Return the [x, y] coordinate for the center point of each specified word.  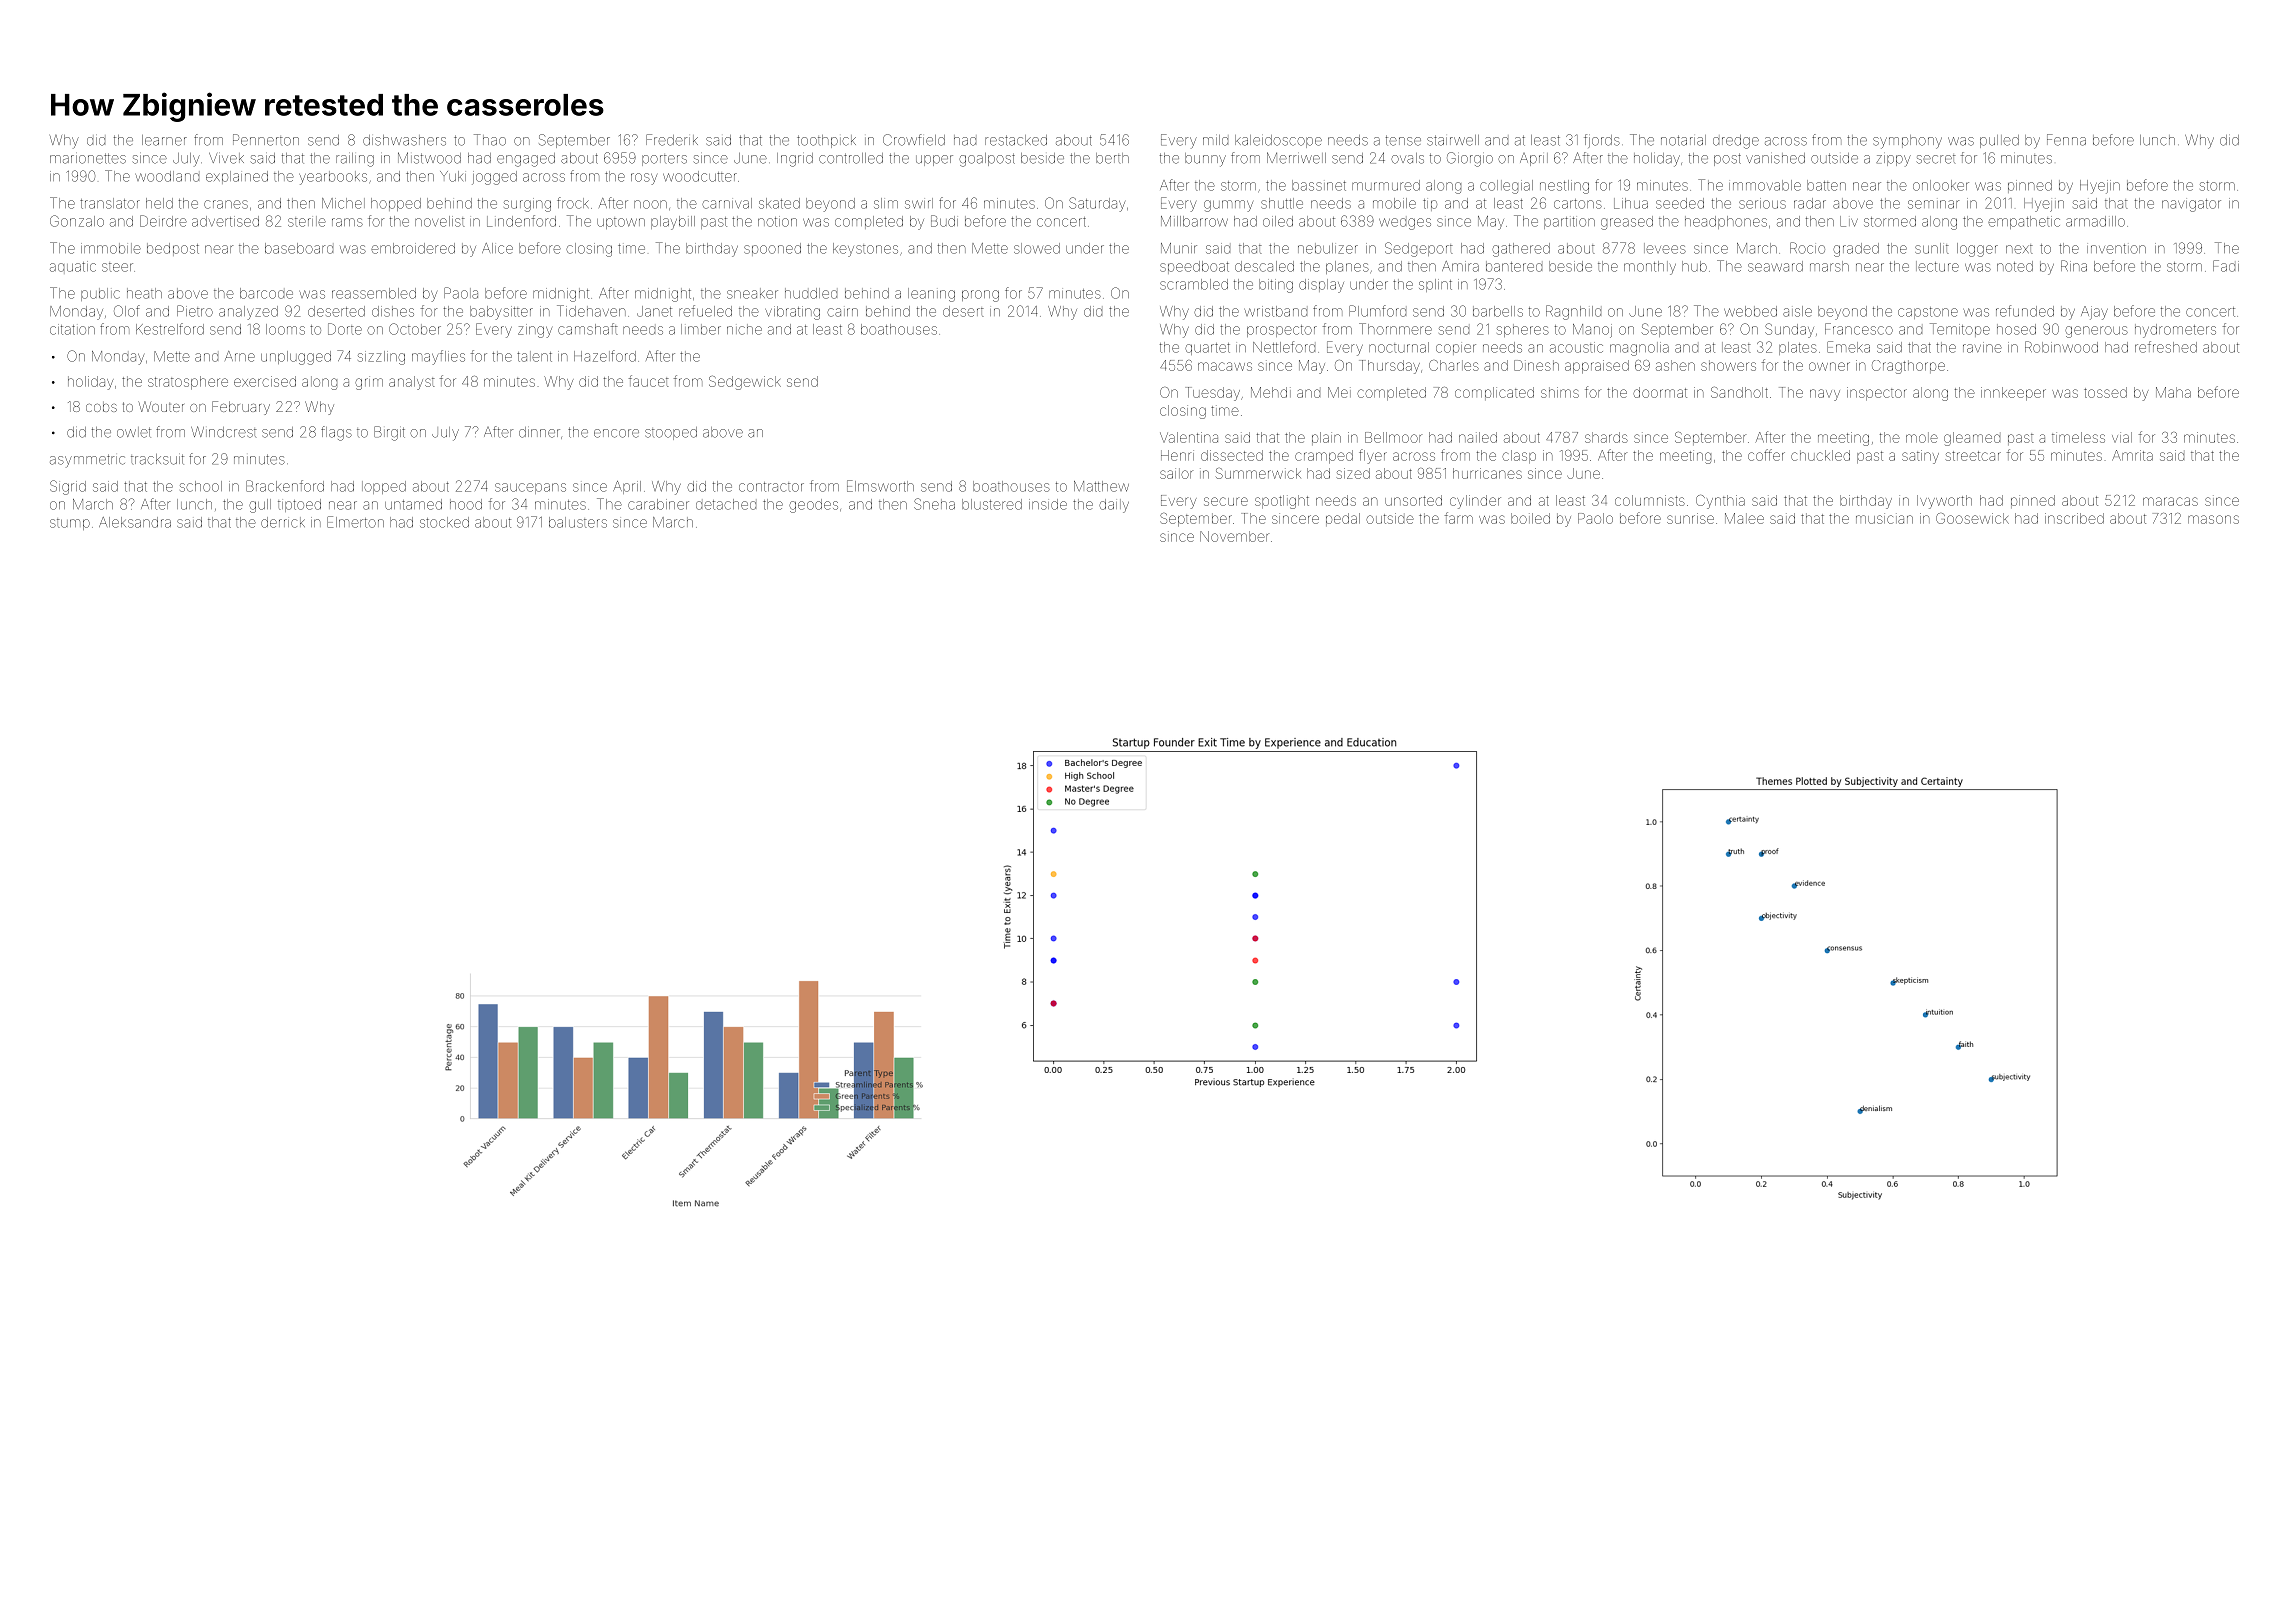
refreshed [2166, 347]
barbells [1498, 311]
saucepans [530, 488]
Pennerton [266, 140]
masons [2213, 519]
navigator [2191, 205]
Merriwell [1296, 158]
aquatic [73, 266]
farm [1459, 518]
